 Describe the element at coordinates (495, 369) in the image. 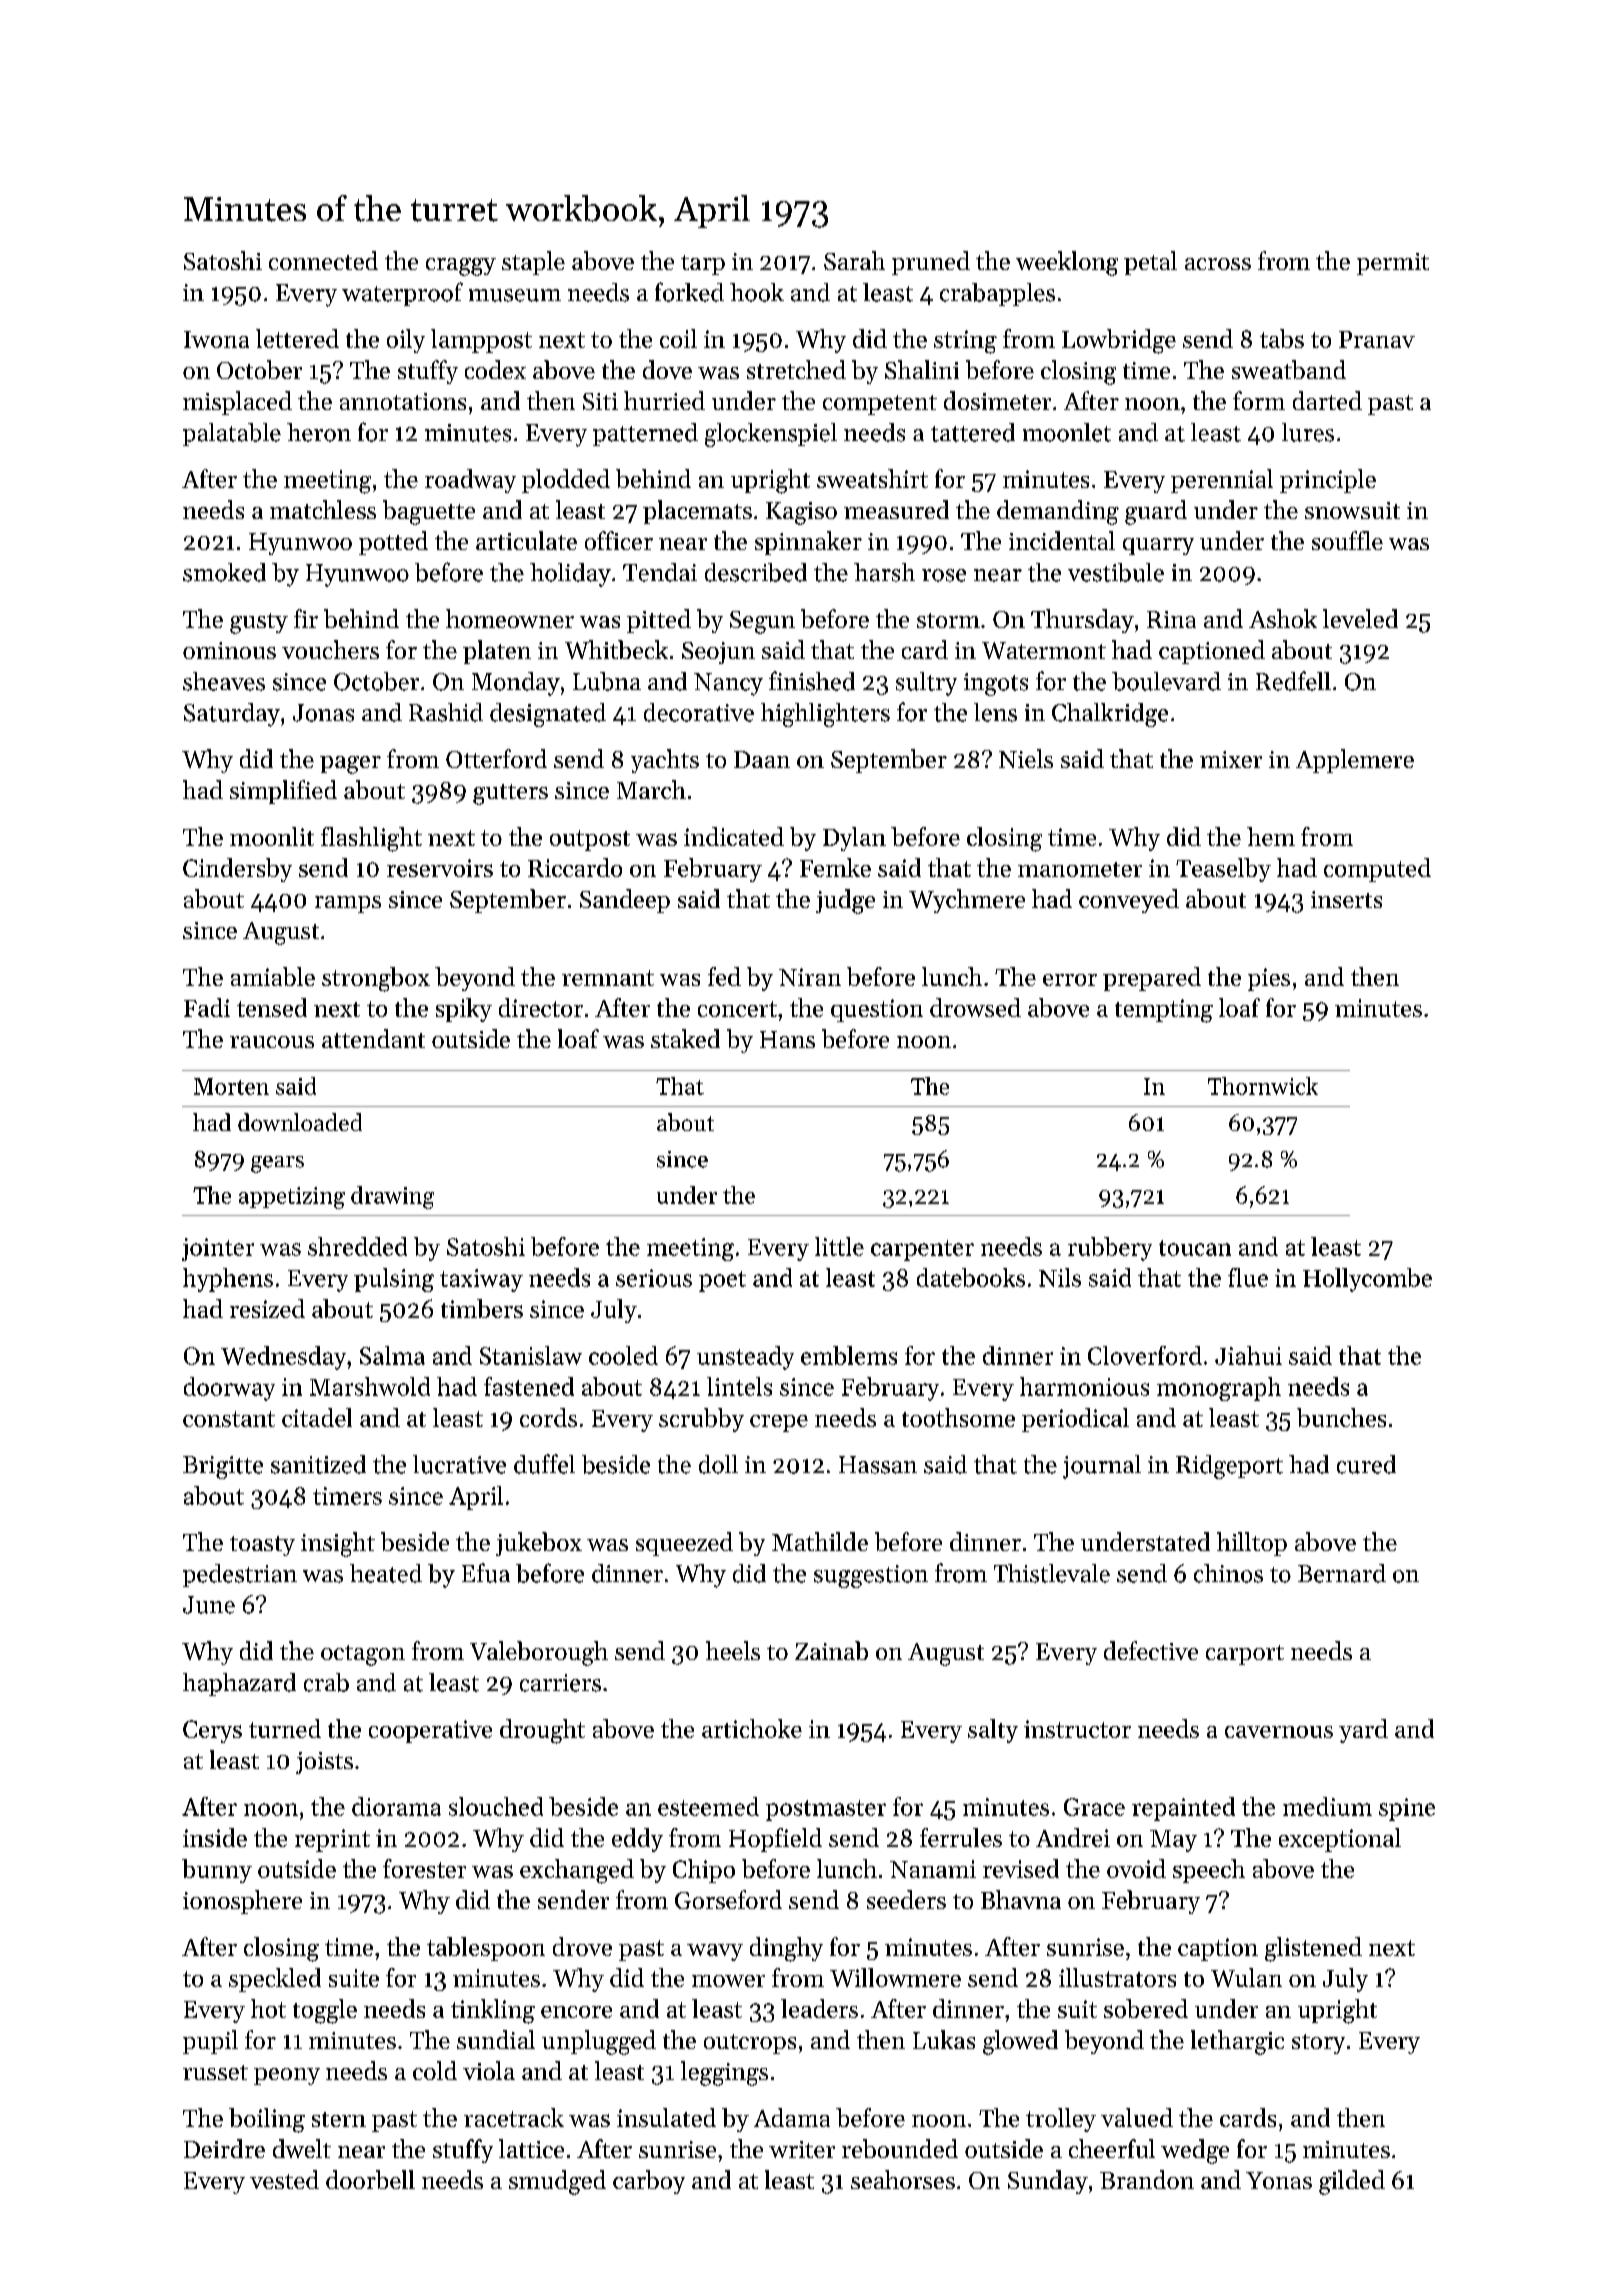

I see `codex` at that location.
